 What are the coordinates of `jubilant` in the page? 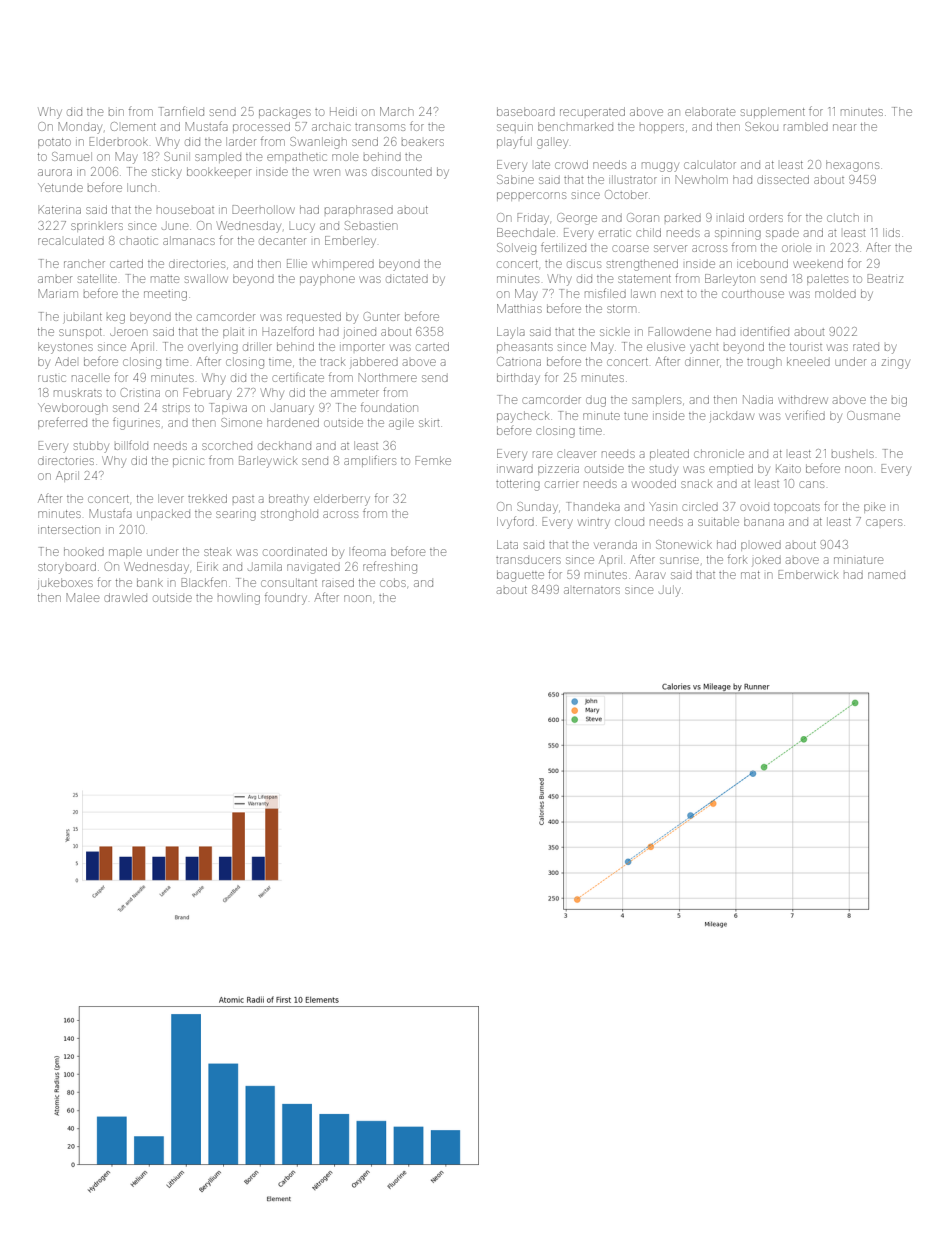 It's located at (82, 318).
